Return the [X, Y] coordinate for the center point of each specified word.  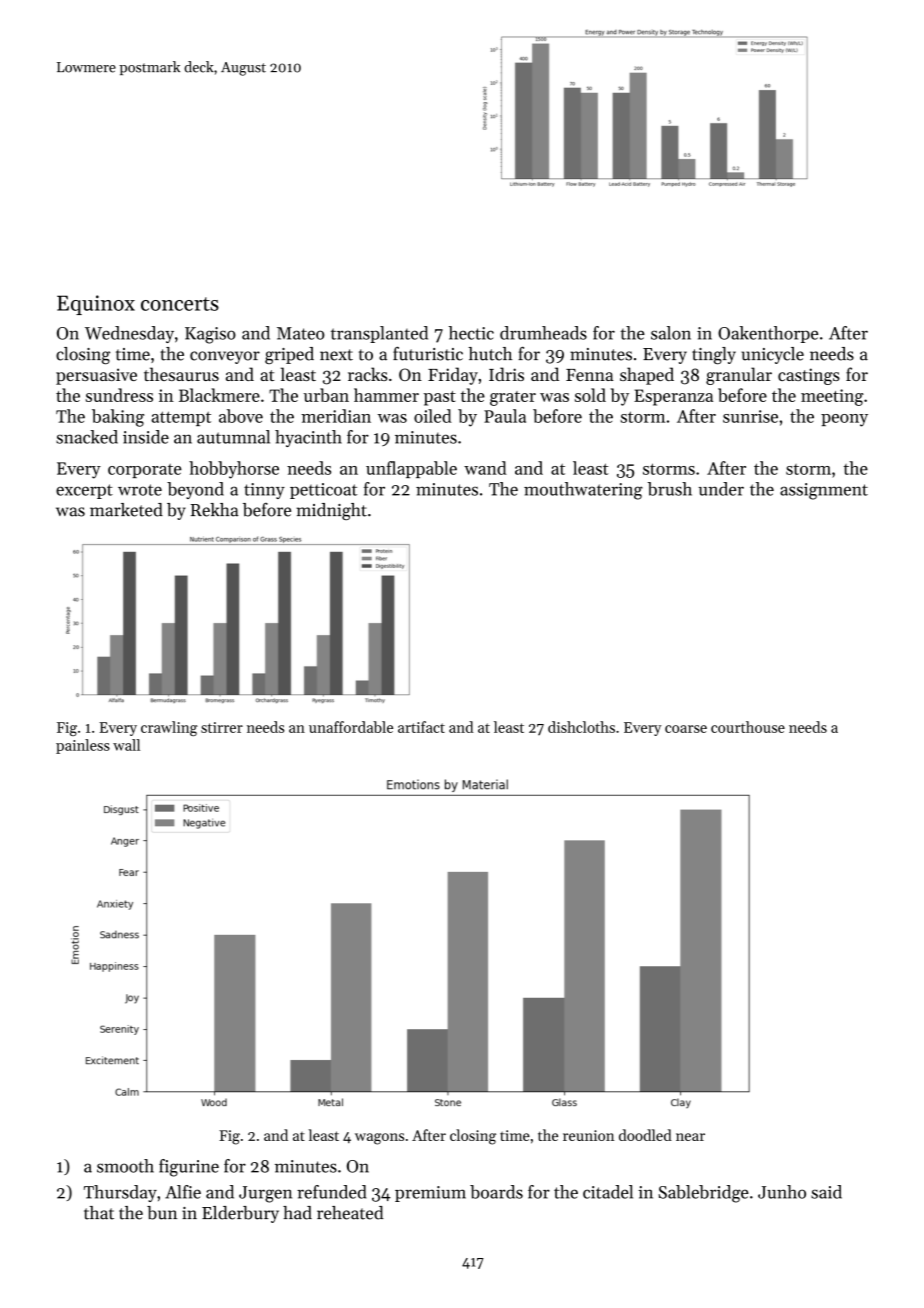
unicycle [773, 355]
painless [83, 746]
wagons [379, 1139]
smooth [125, 1166]
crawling [169, 728]
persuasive [96, 376]
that [99, 1213]
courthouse [748, 727]
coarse [686, 729]
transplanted [379, 334]
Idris [506, 374]
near [690, 1137]
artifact [421, 727]
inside [146, 437]
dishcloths [581, 727]
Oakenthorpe [768, 334]
